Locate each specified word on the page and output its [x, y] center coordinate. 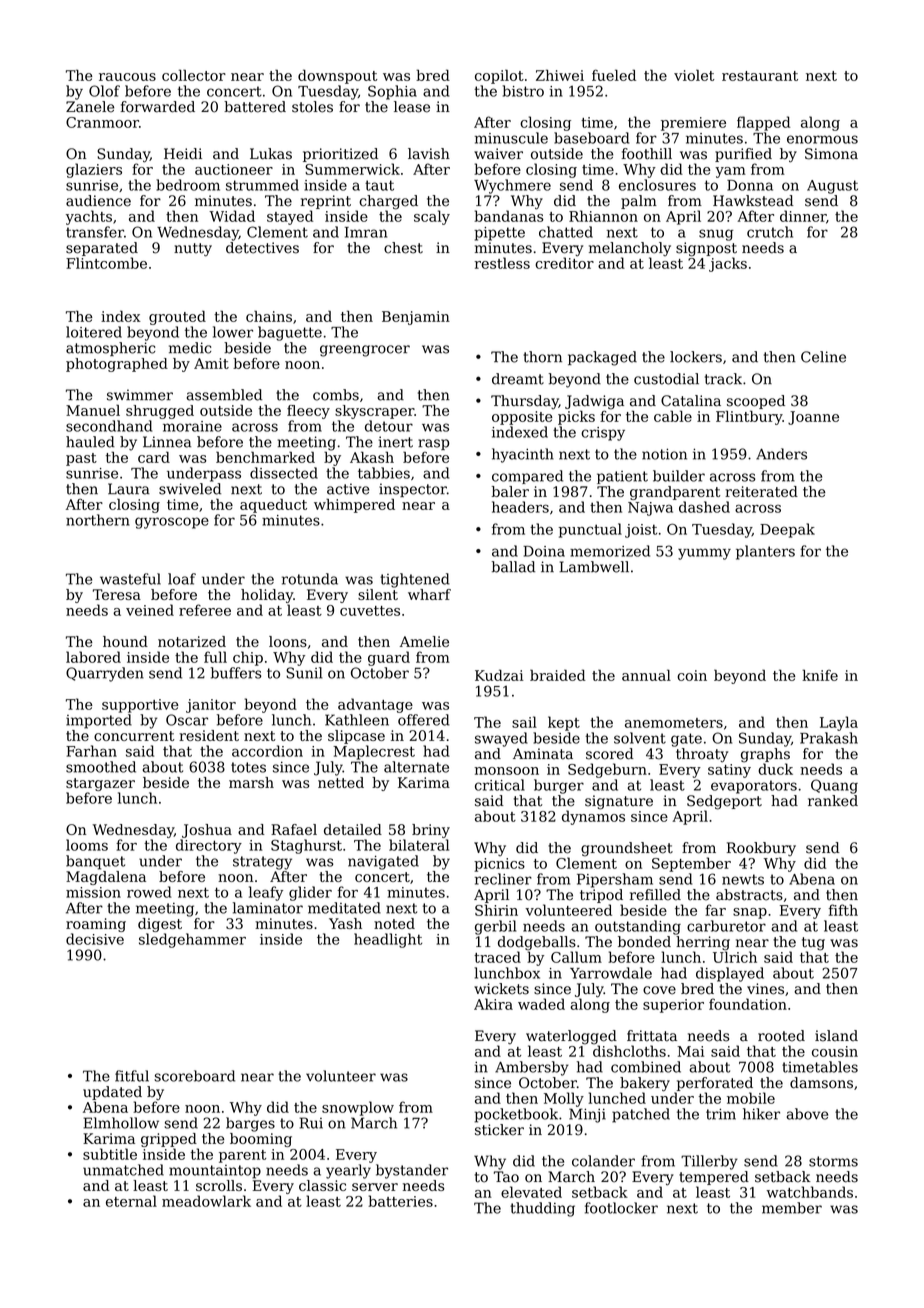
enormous [822, 139]
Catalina [691, 401]
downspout [338, 76]
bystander [412, 1171]
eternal [131, 1201]
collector [194, 75]
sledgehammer [192, 940]
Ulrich [735, 957]
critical [500, 785]
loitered [94, 332]
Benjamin [416, 318]
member [792, 1208]
